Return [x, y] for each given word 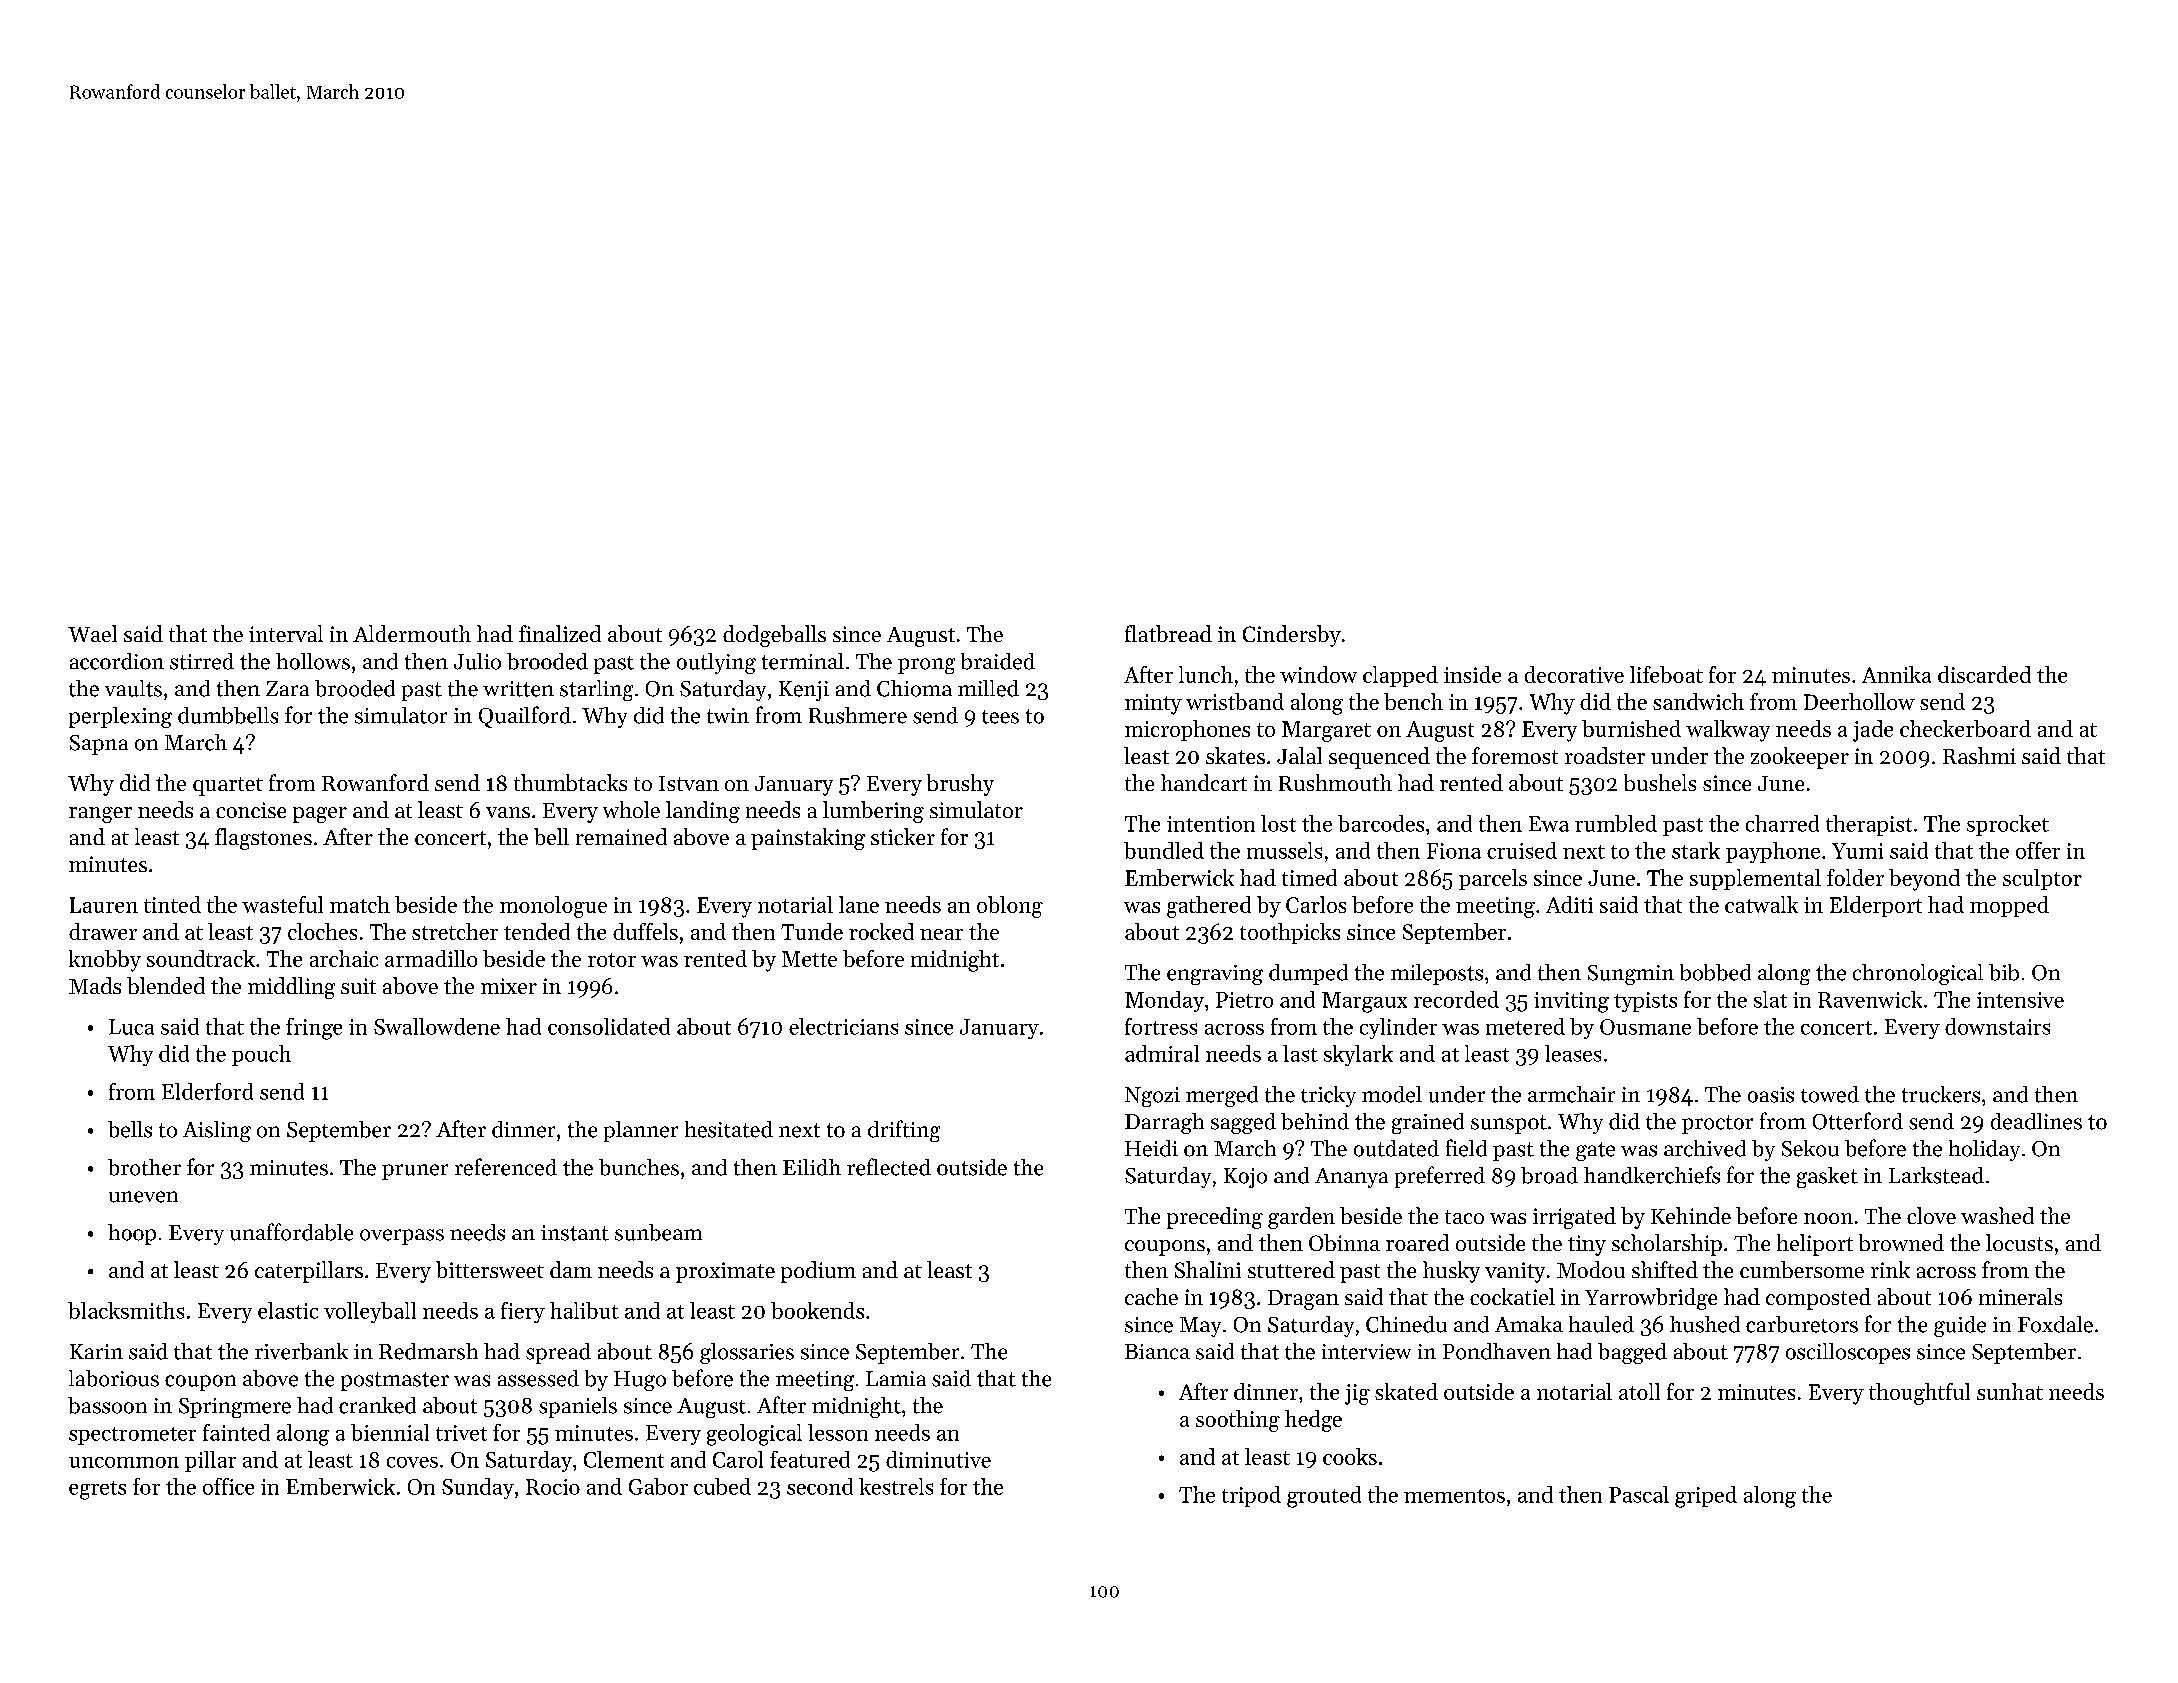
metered [1525, 1026]
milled [988, 688]
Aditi [1569, 904]
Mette [809, 959]
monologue [553, 907]
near [941, 934]
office [228, 1486]
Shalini [1208, 1269]
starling [596, 690]
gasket [1827, 1177]
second [820, 1486]
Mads [95, 985]
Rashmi [1979, 755]
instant [575, 1233]
